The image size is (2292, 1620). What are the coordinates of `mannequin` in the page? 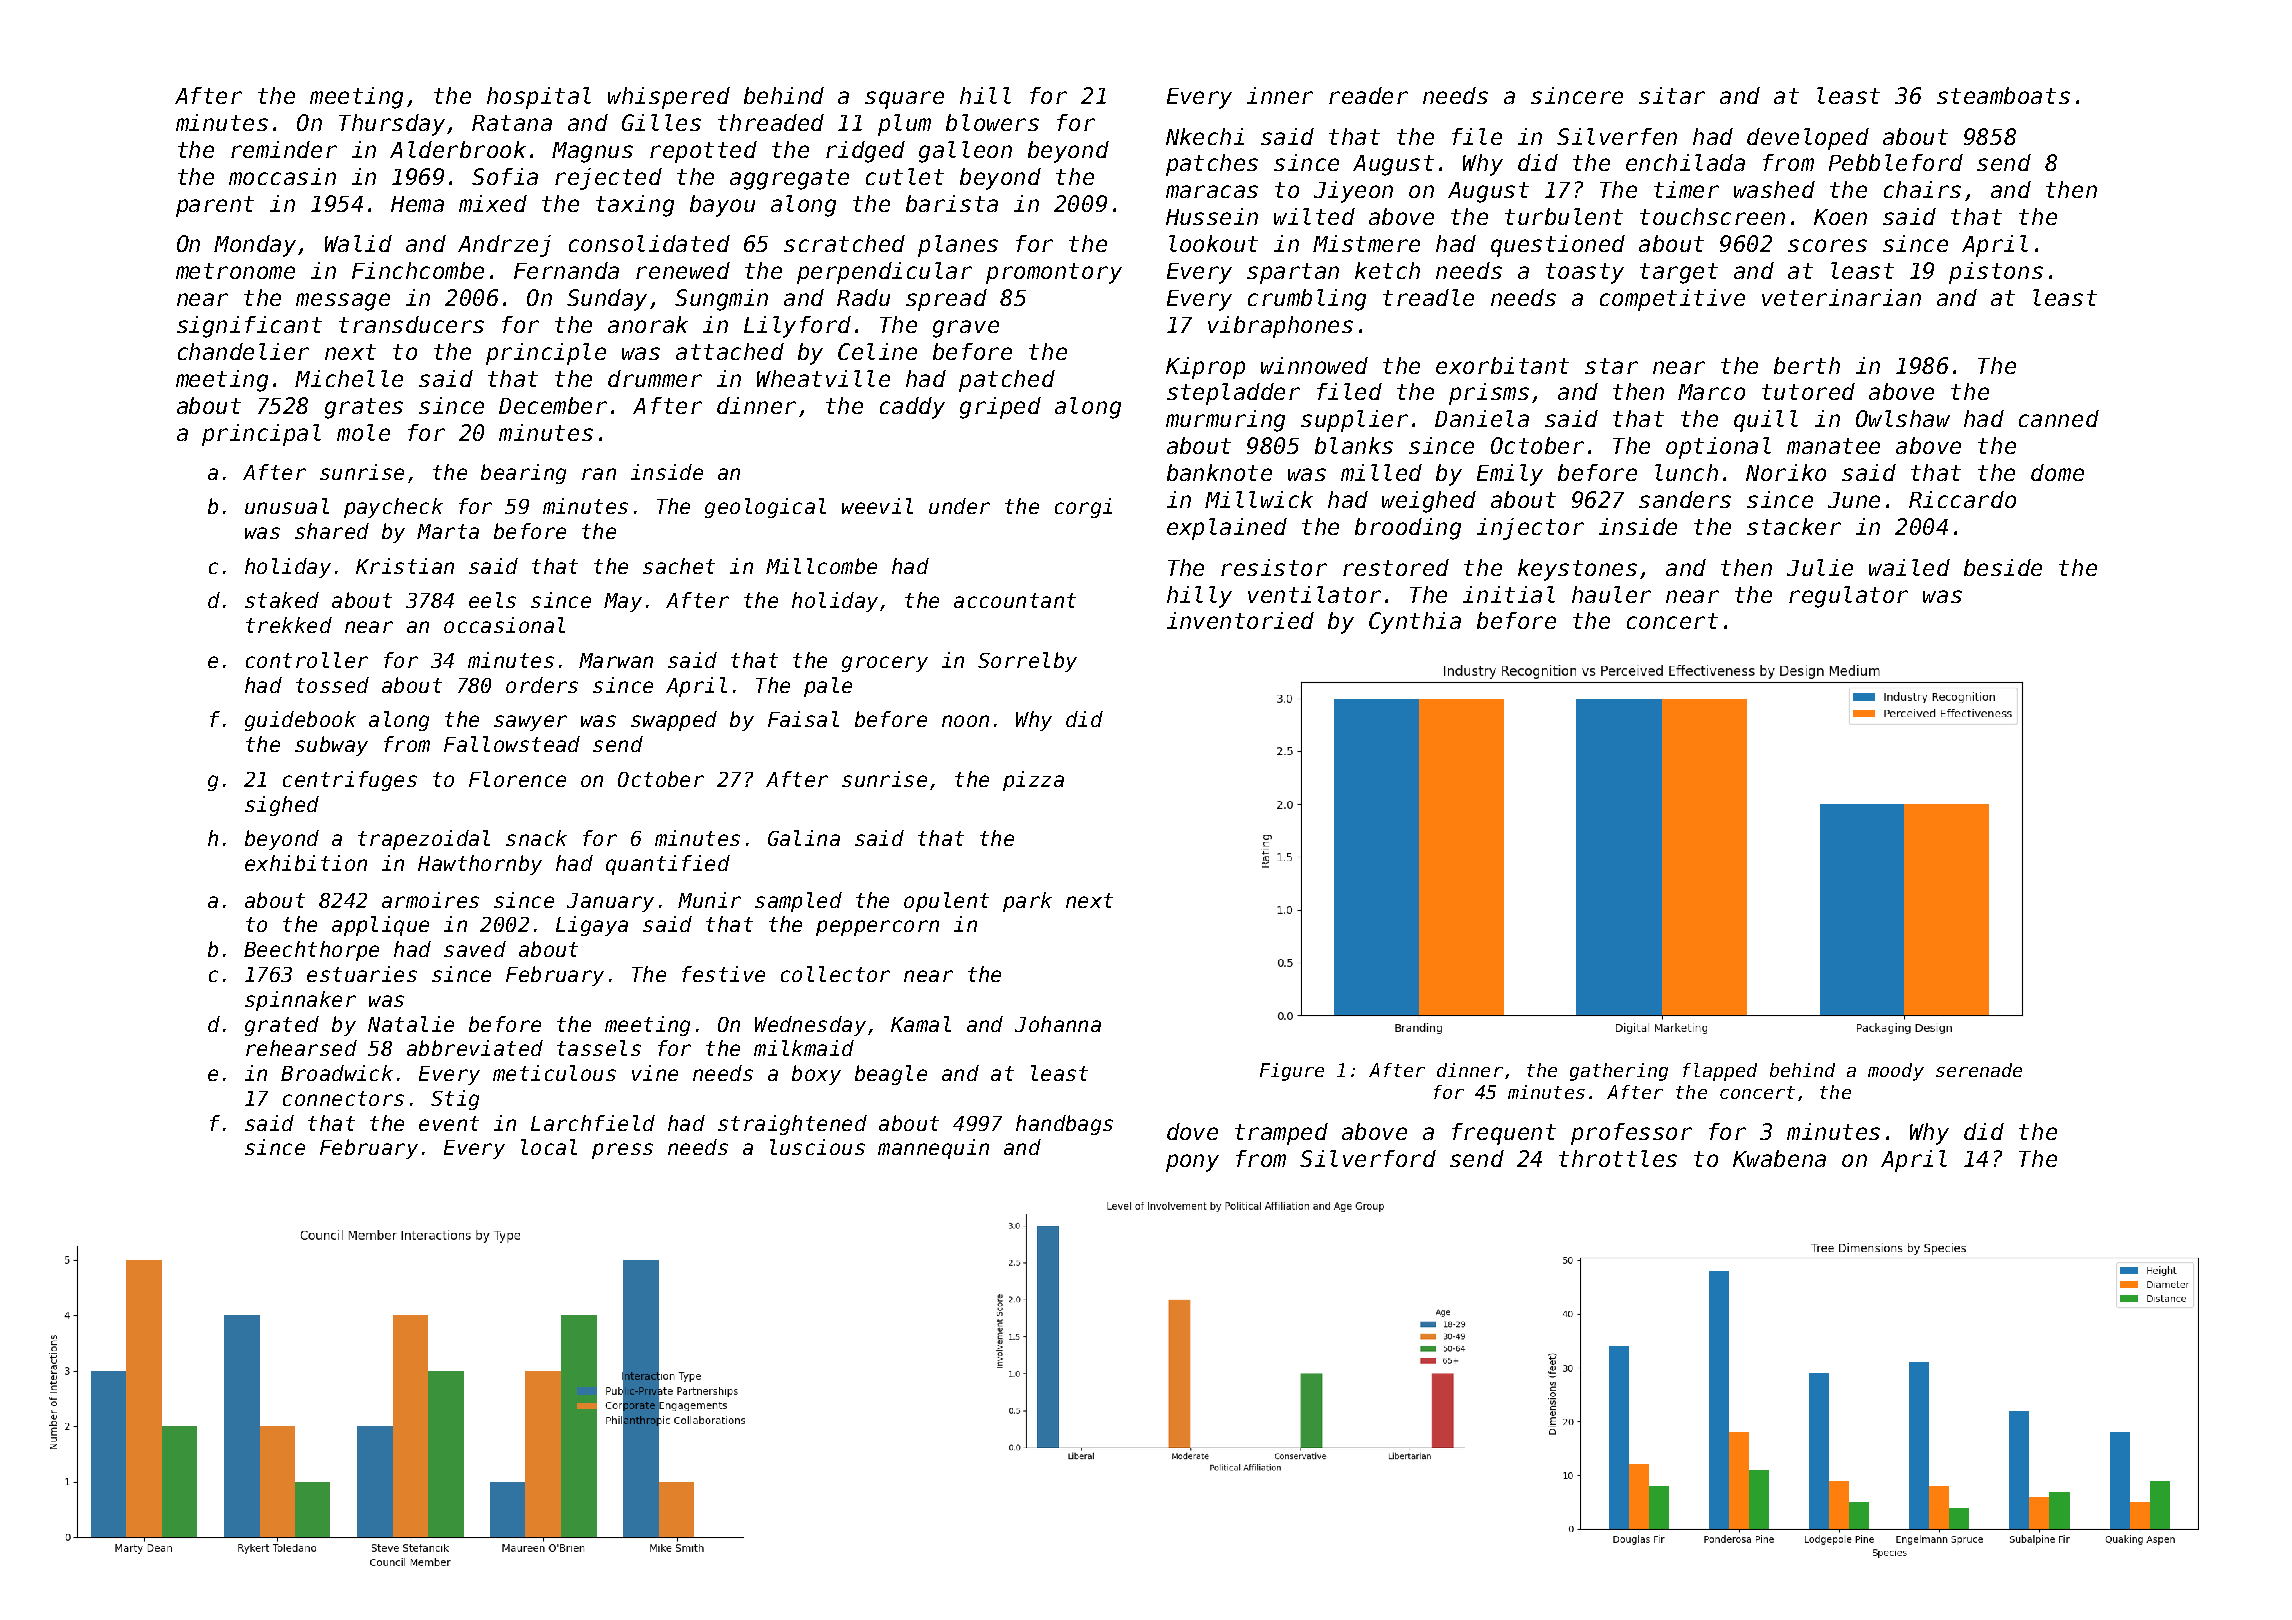 It's located at (933, 1149).
